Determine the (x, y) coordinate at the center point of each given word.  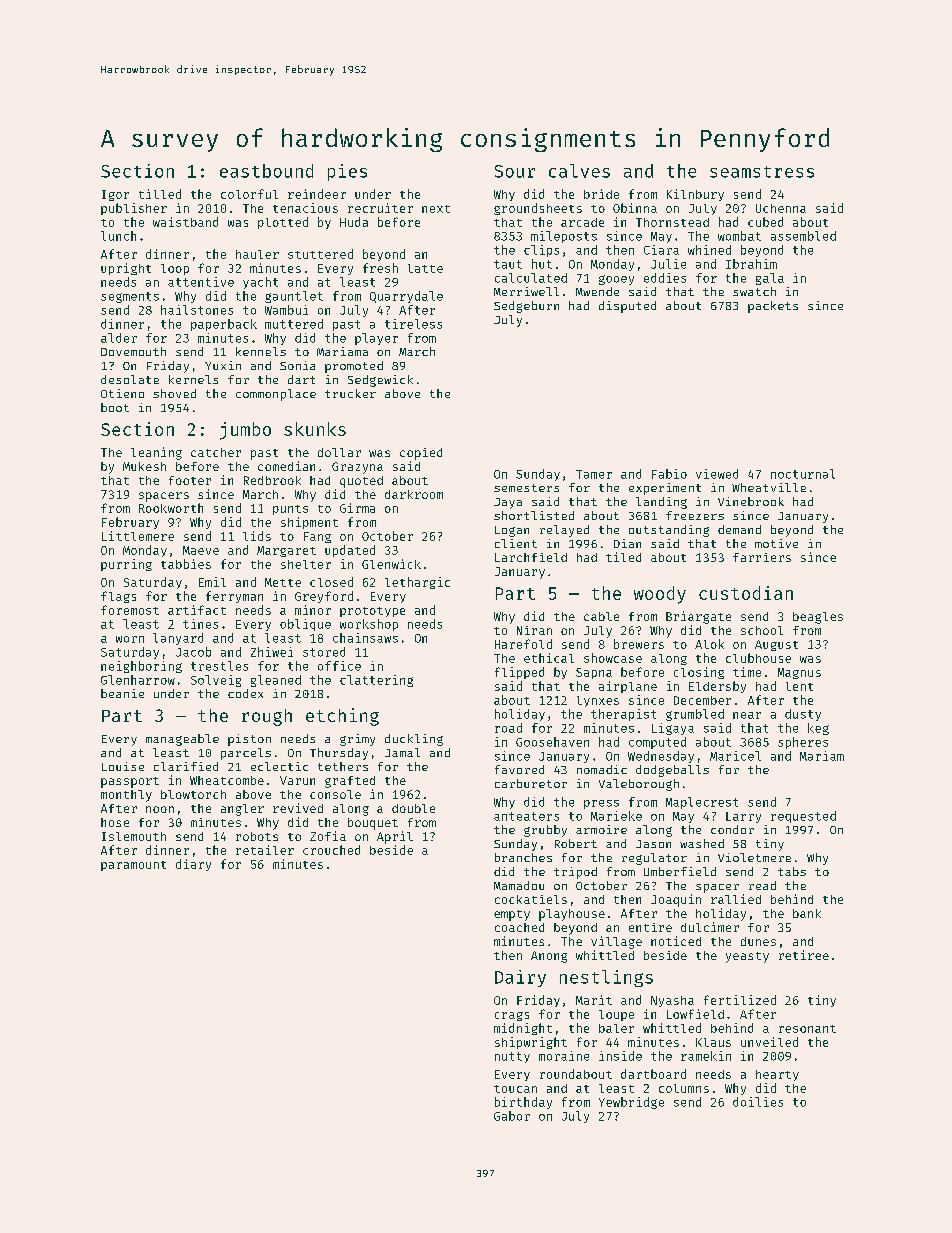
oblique (305, 625)
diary (193, 865)
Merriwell (526, 291)
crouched (331, 850)
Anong (549, 957)
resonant (807, 1029)
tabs (792, 871)
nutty (512, 1057)
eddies (665, 278)
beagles (818, 618)
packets (773, 307)
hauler (257, 254)
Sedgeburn (526, 307)
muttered (294, 324)
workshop (369, 625)
